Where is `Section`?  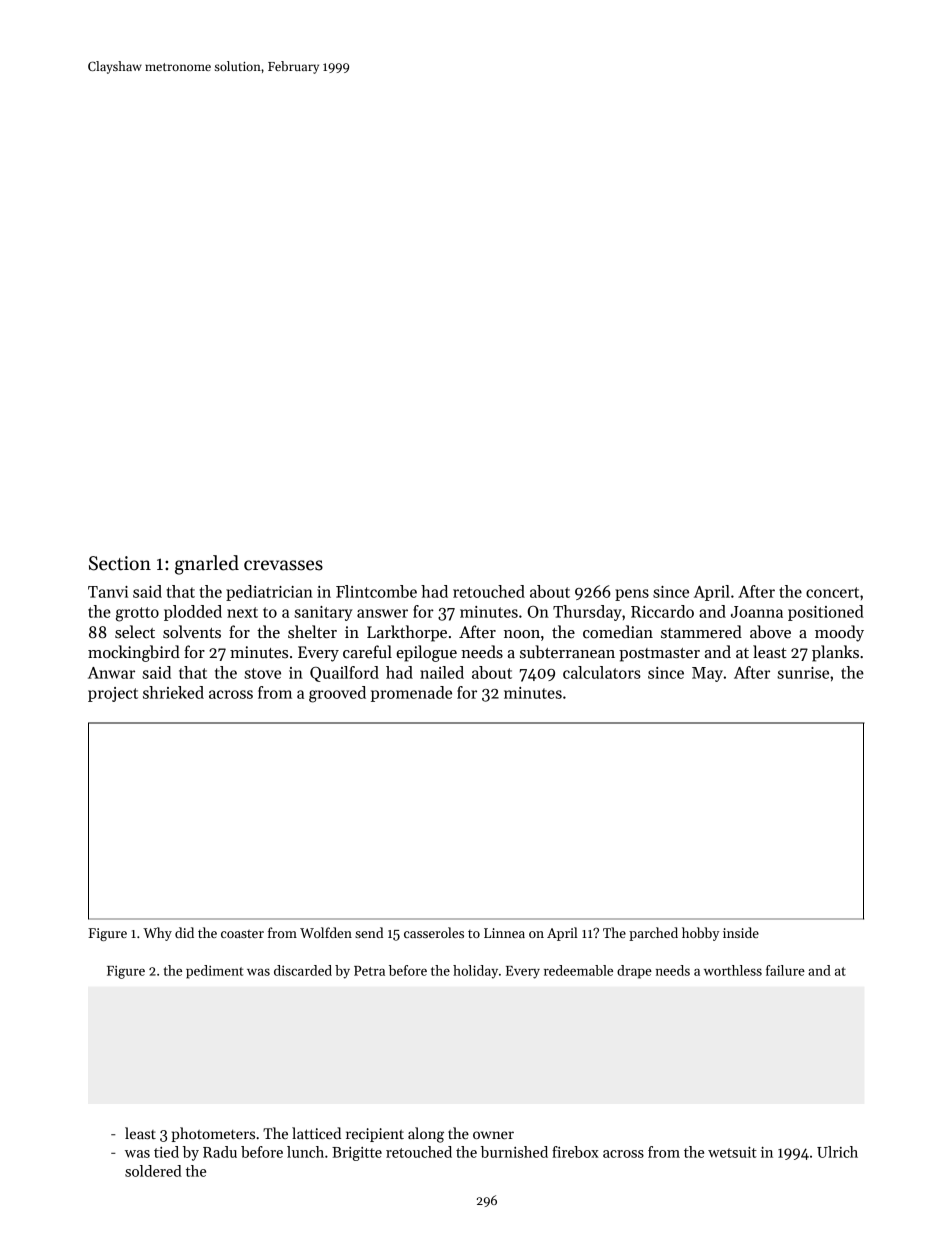 Section is located at coordinates (120, 563).
